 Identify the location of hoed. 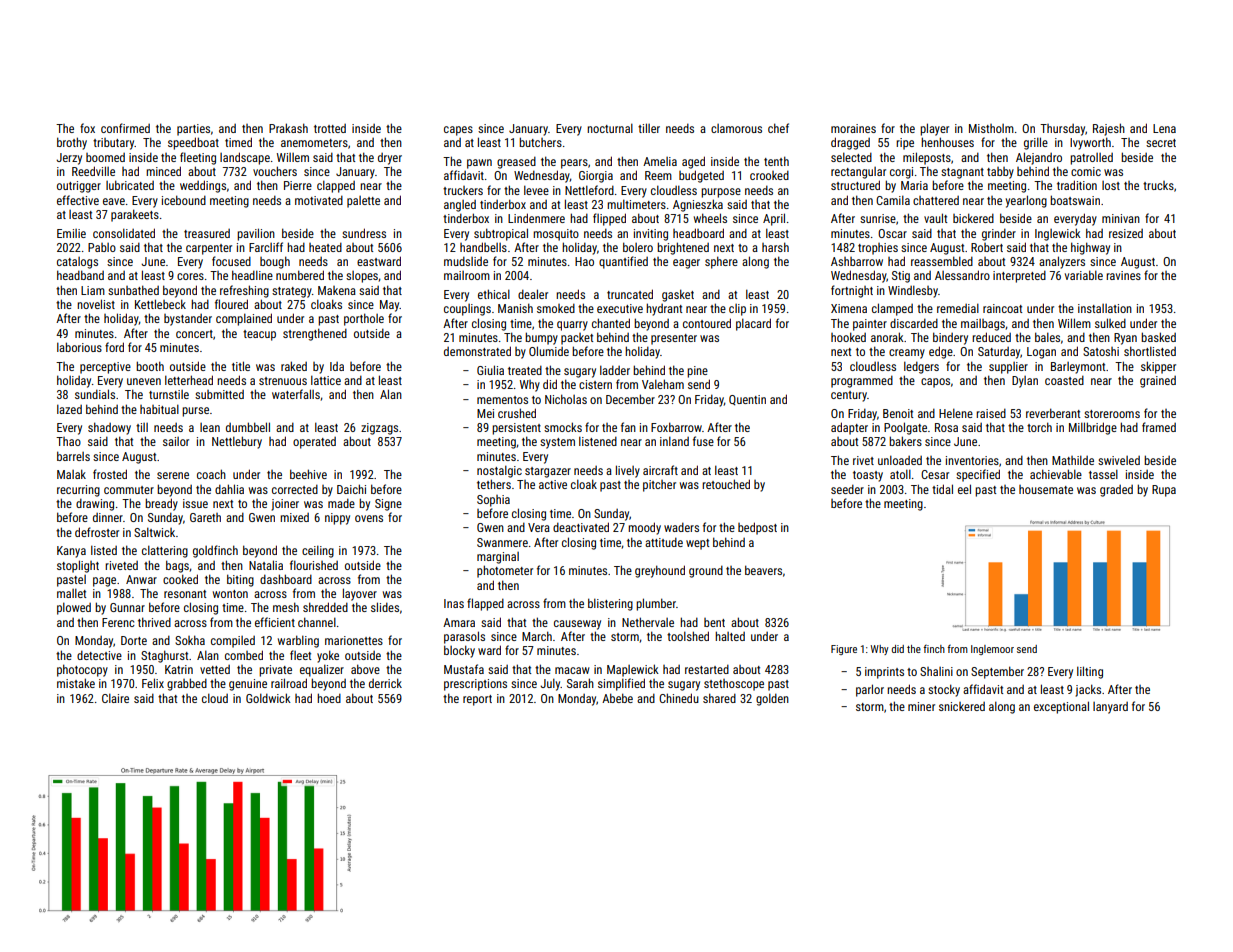
(329, 698).
